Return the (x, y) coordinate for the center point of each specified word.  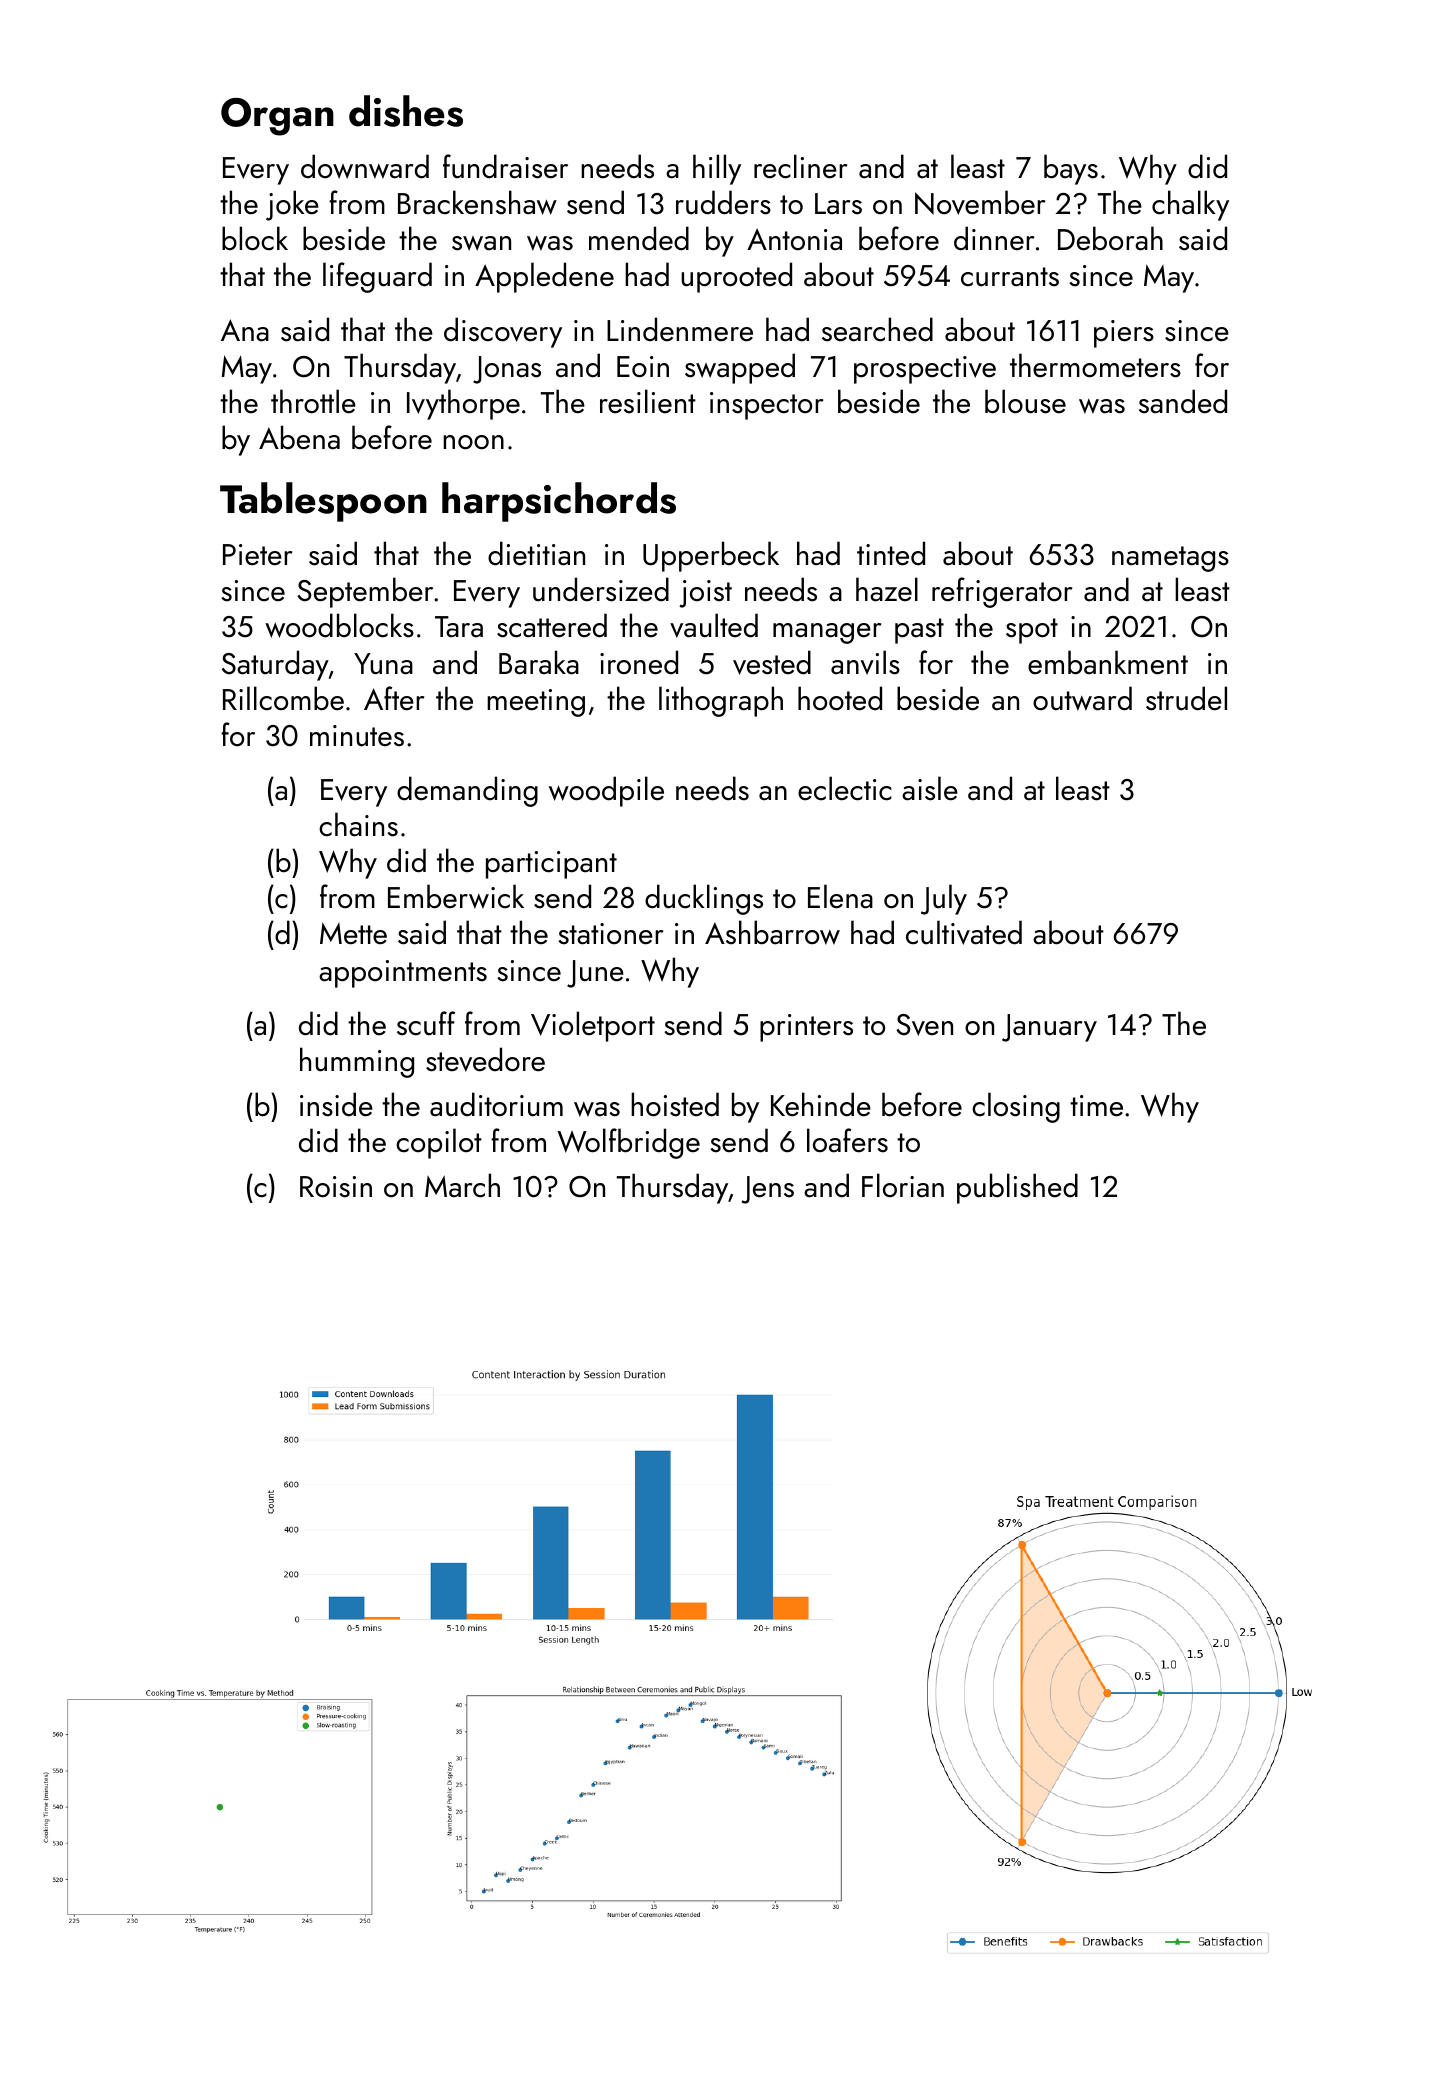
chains (358, 824)
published (1017, 1188)
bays (1071, 169)
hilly (717, 169)
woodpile (606, 791)
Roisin (336, 1187)
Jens (768, 1190)
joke (292, 205)
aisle (930, 788)
